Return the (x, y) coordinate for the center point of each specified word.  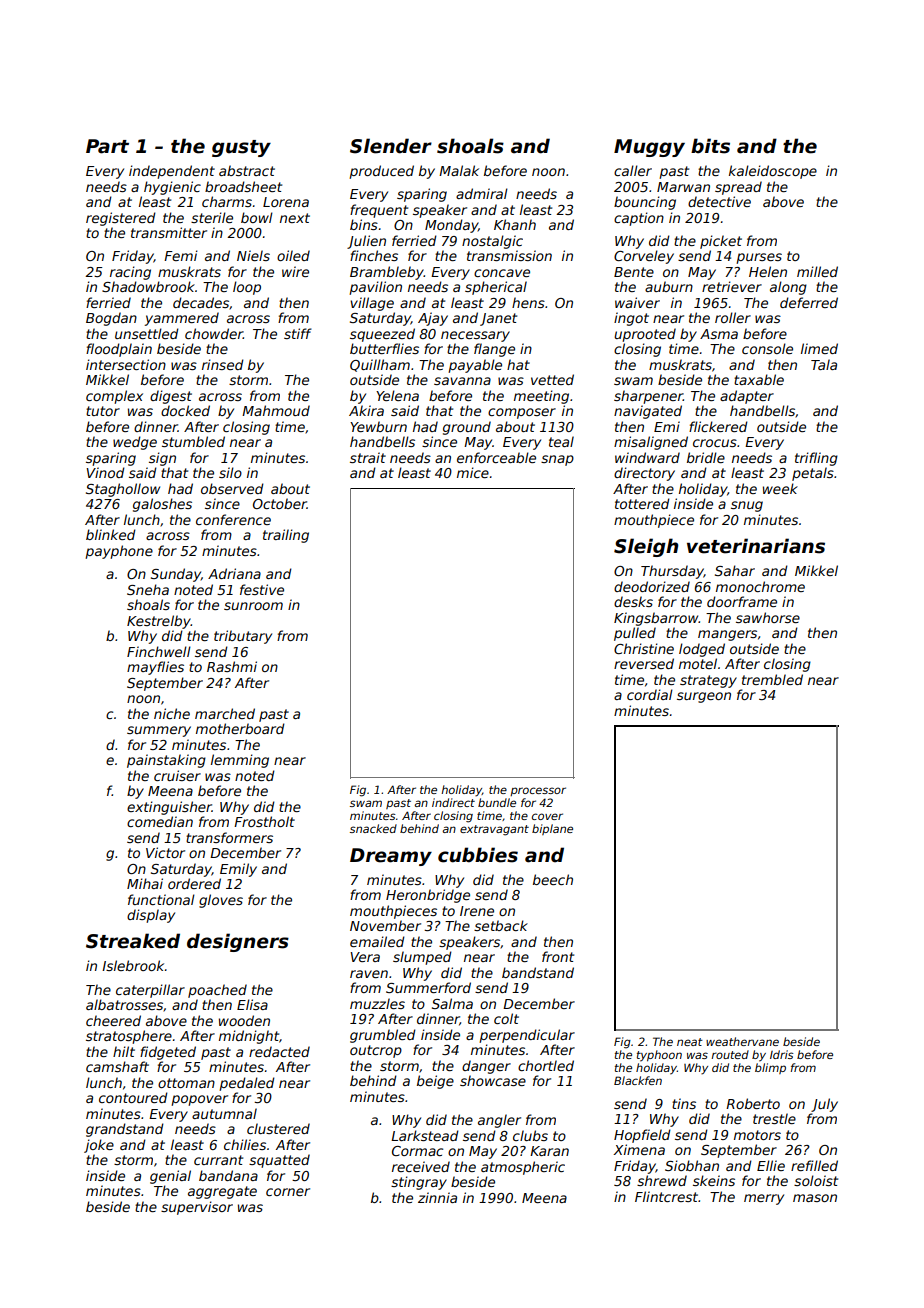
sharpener (648, 397)
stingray (419, 1183)
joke (99, 1146)
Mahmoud (276, 410)
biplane (552, 829)
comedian (160, 821)
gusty (241, 148)
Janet (498, 319)
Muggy (649, 148)
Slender (391, 146)
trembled (772, 679)
